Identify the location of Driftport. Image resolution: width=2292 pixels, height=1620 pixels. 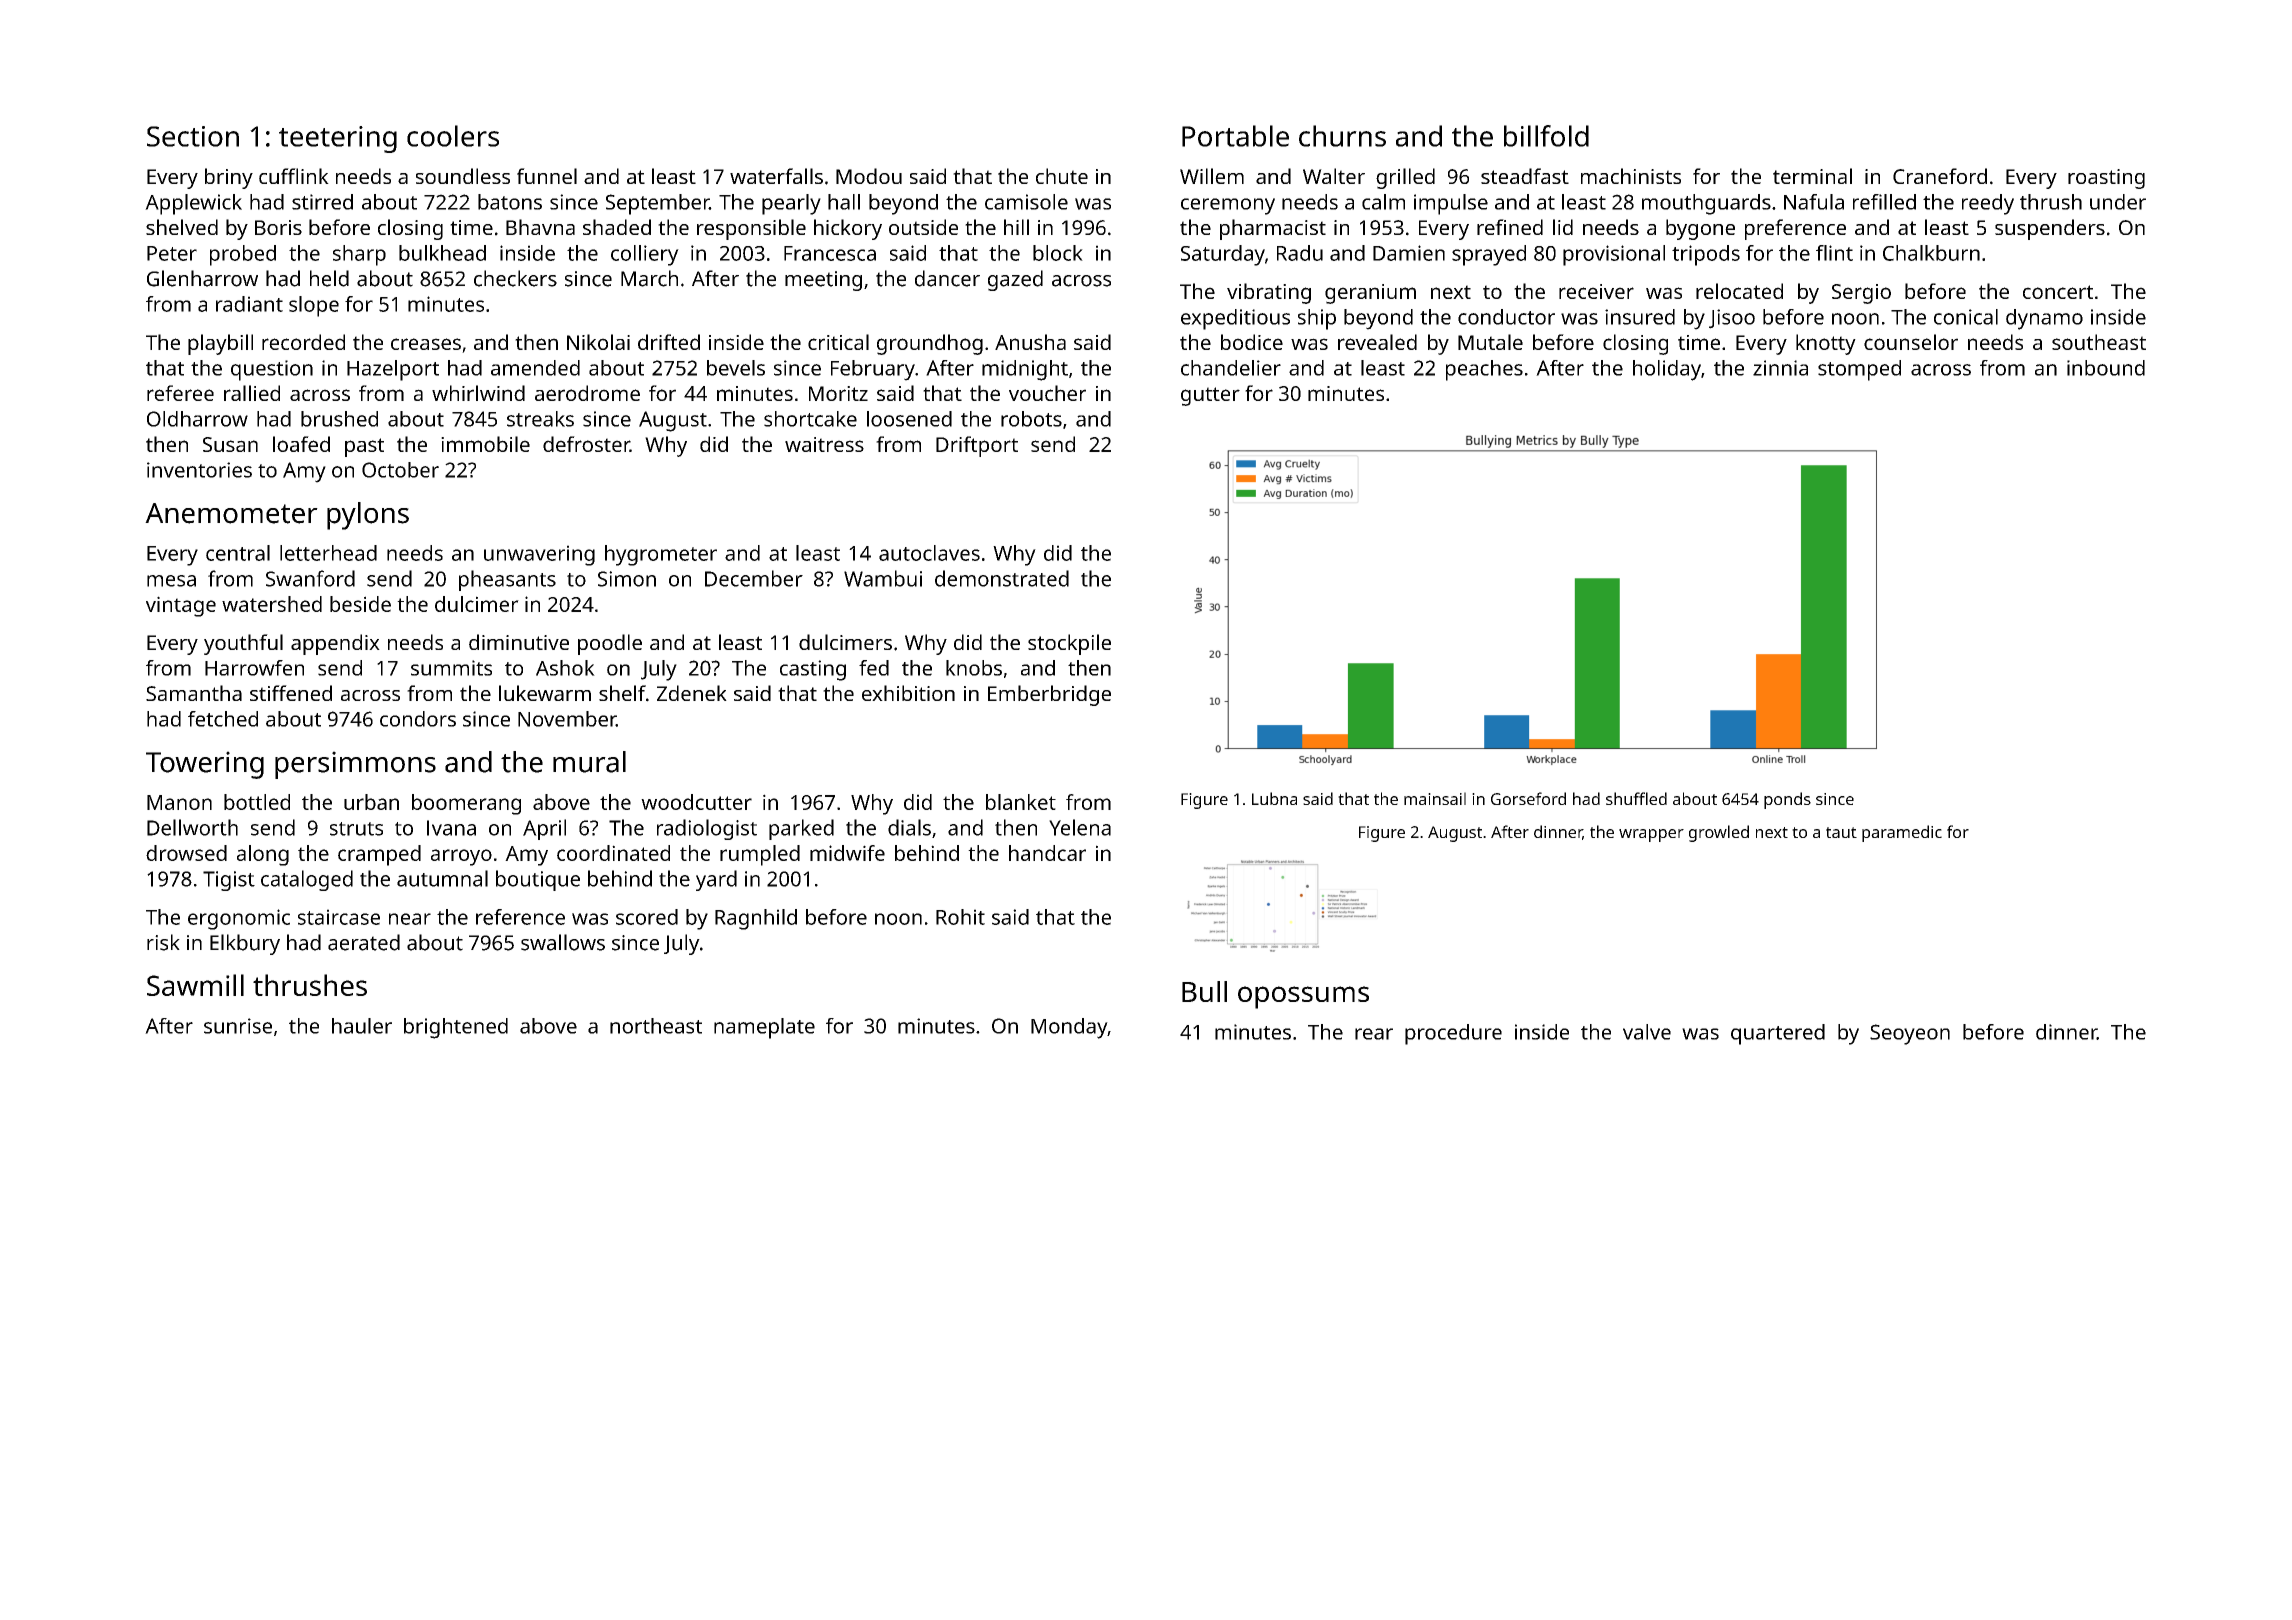
(977, 446).
